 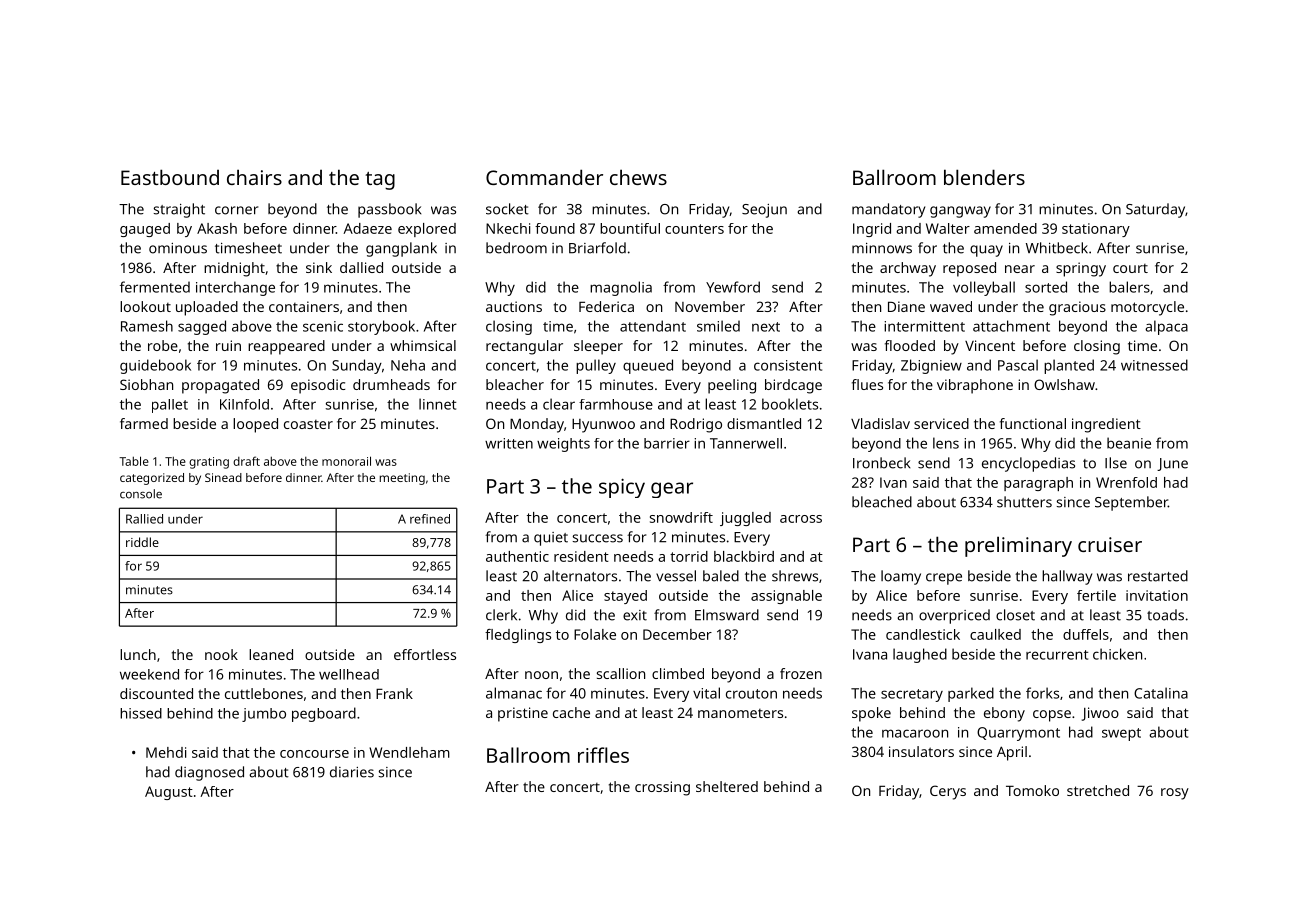 I want to click on blenders, so click(x=984, y=177).
